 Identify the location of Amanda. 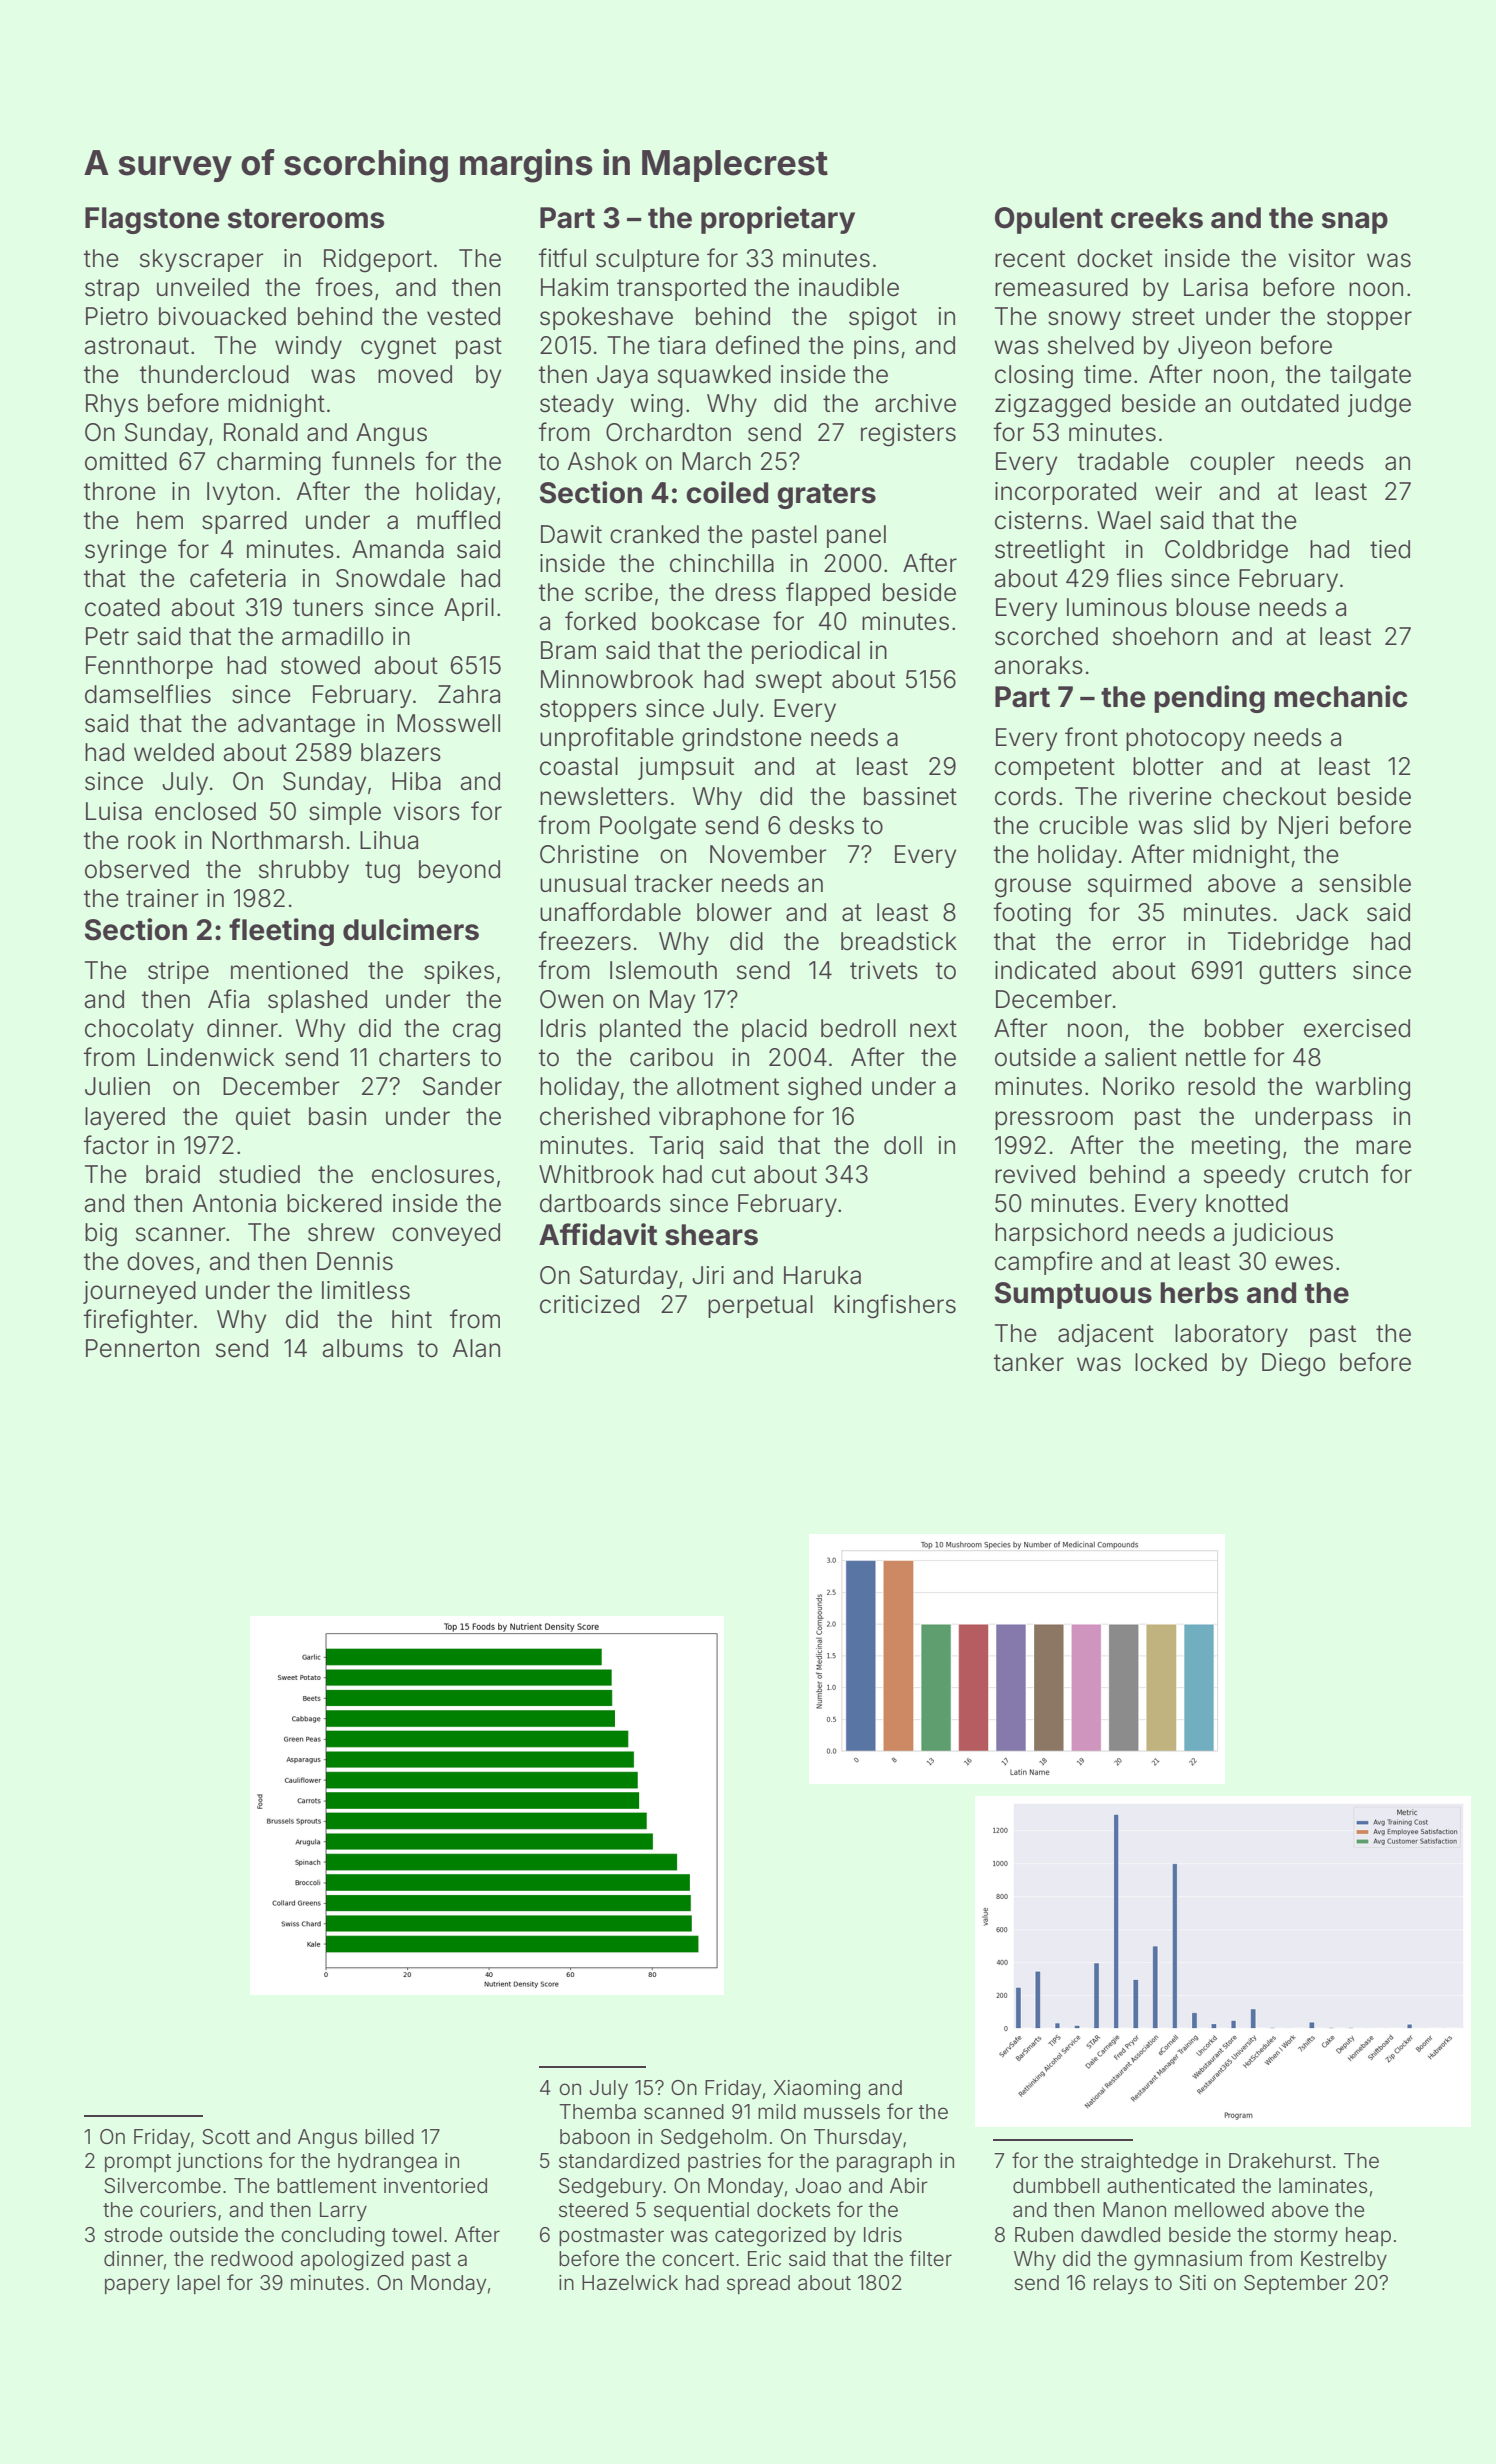
(398, 549).
